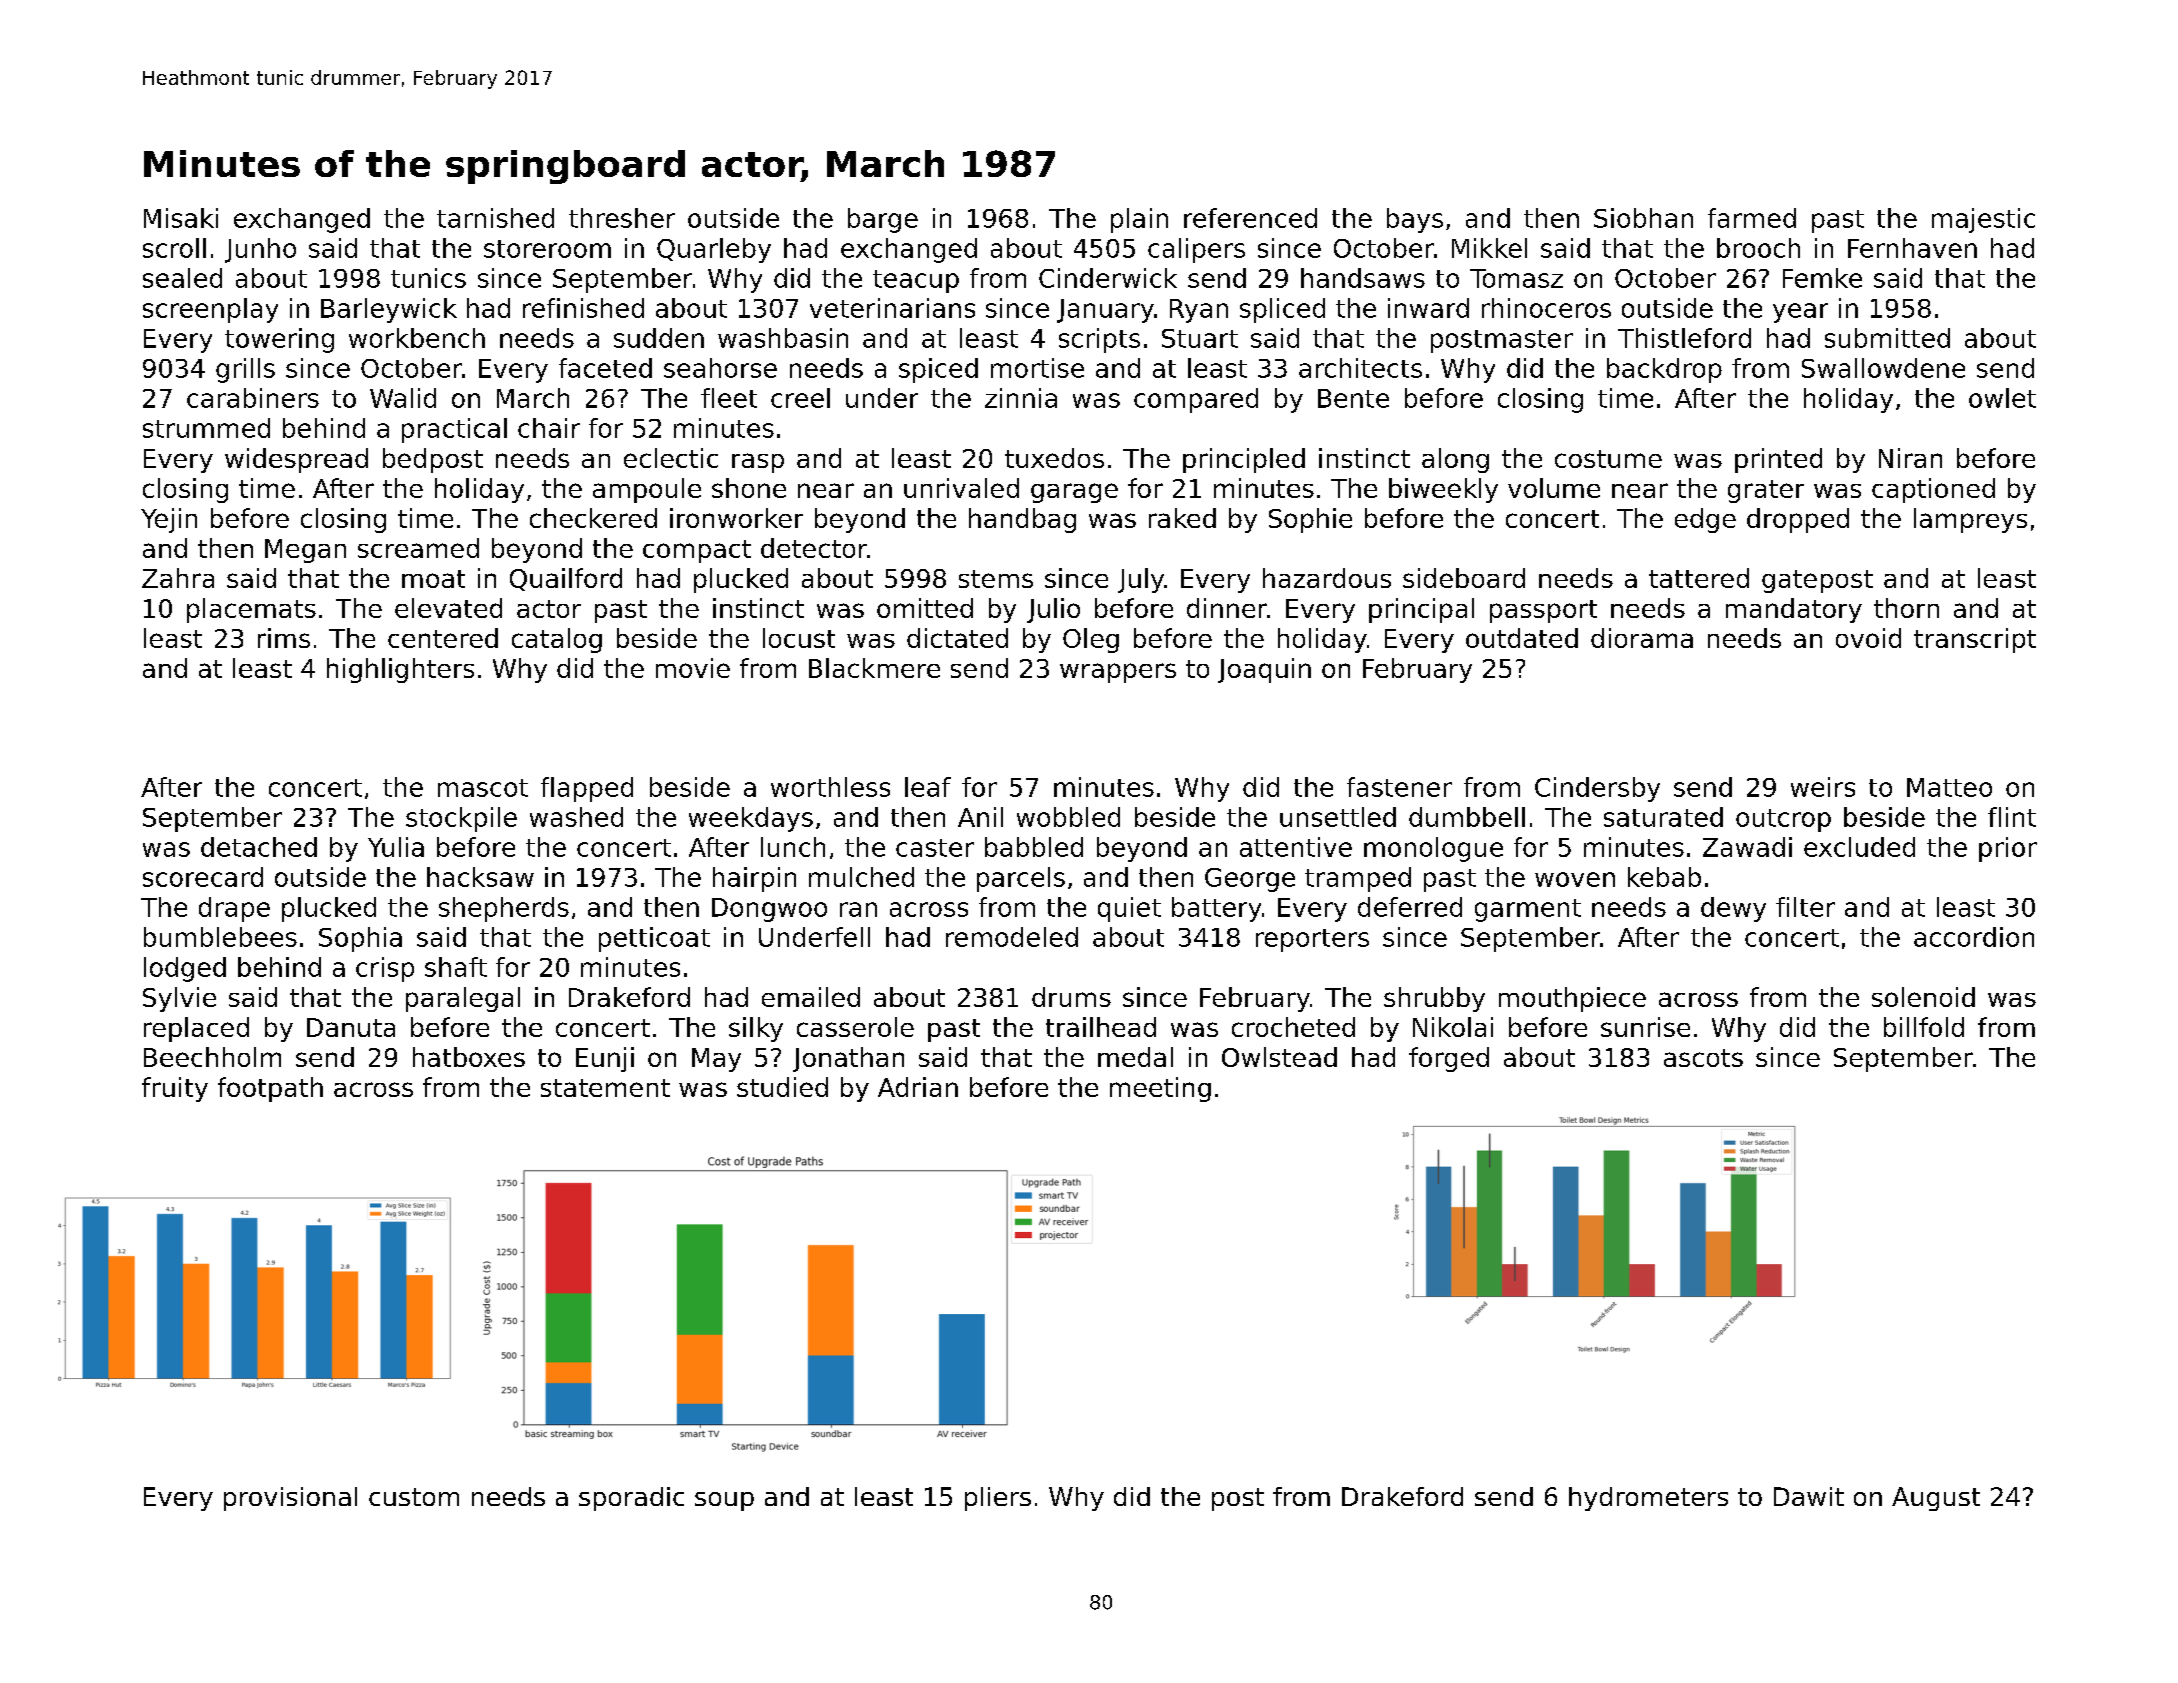 This screenshot has height=1683, width=2178. What do you see at coordinates (1118, 673) in the screenshot?
I see `wrappers` at bounding box center [1118, 673].
